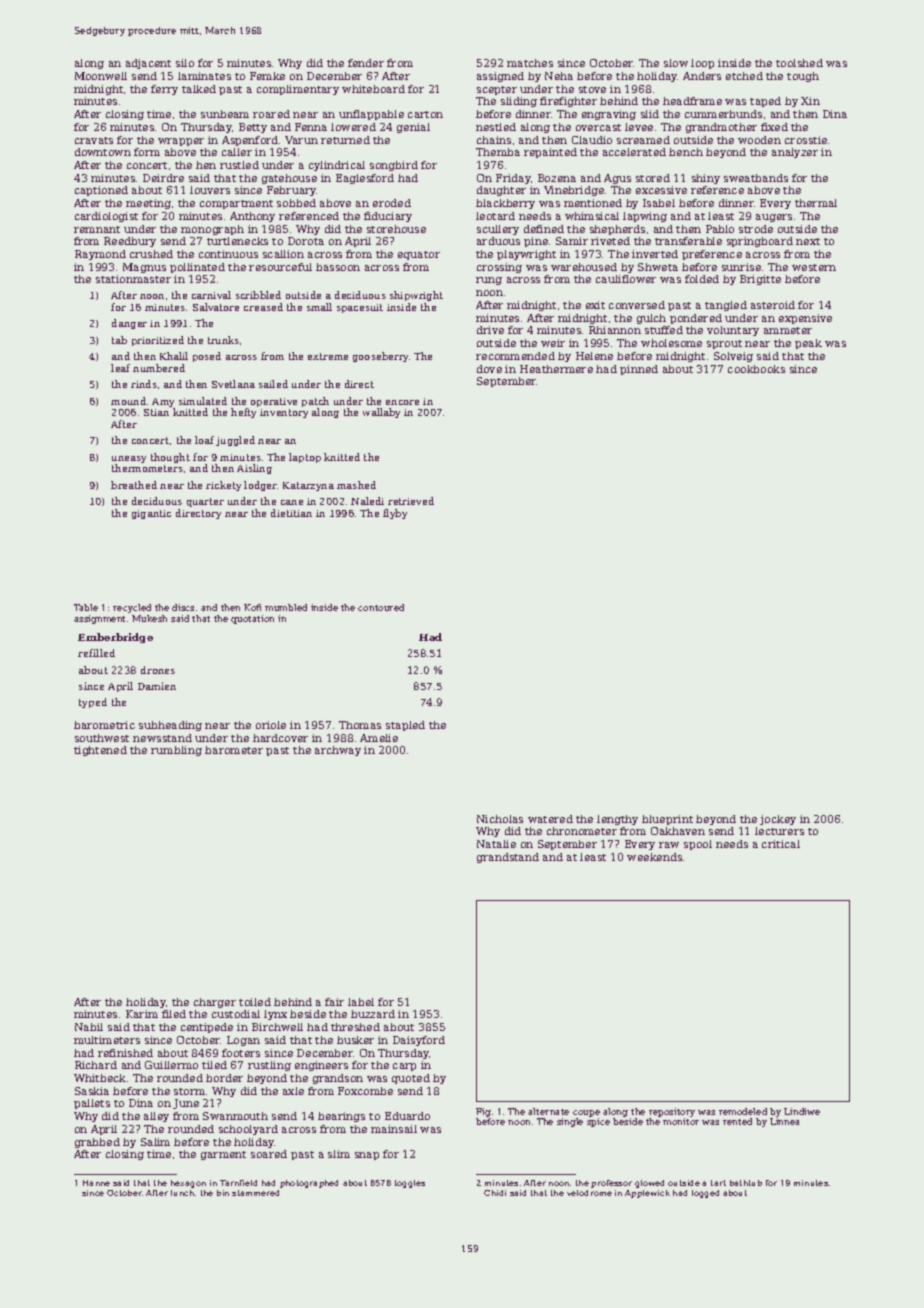 The image size is (924, 1308). What do you see at coordinates (100, 751) in the page?
I see `tightened` at bounding box center [100, 751].
